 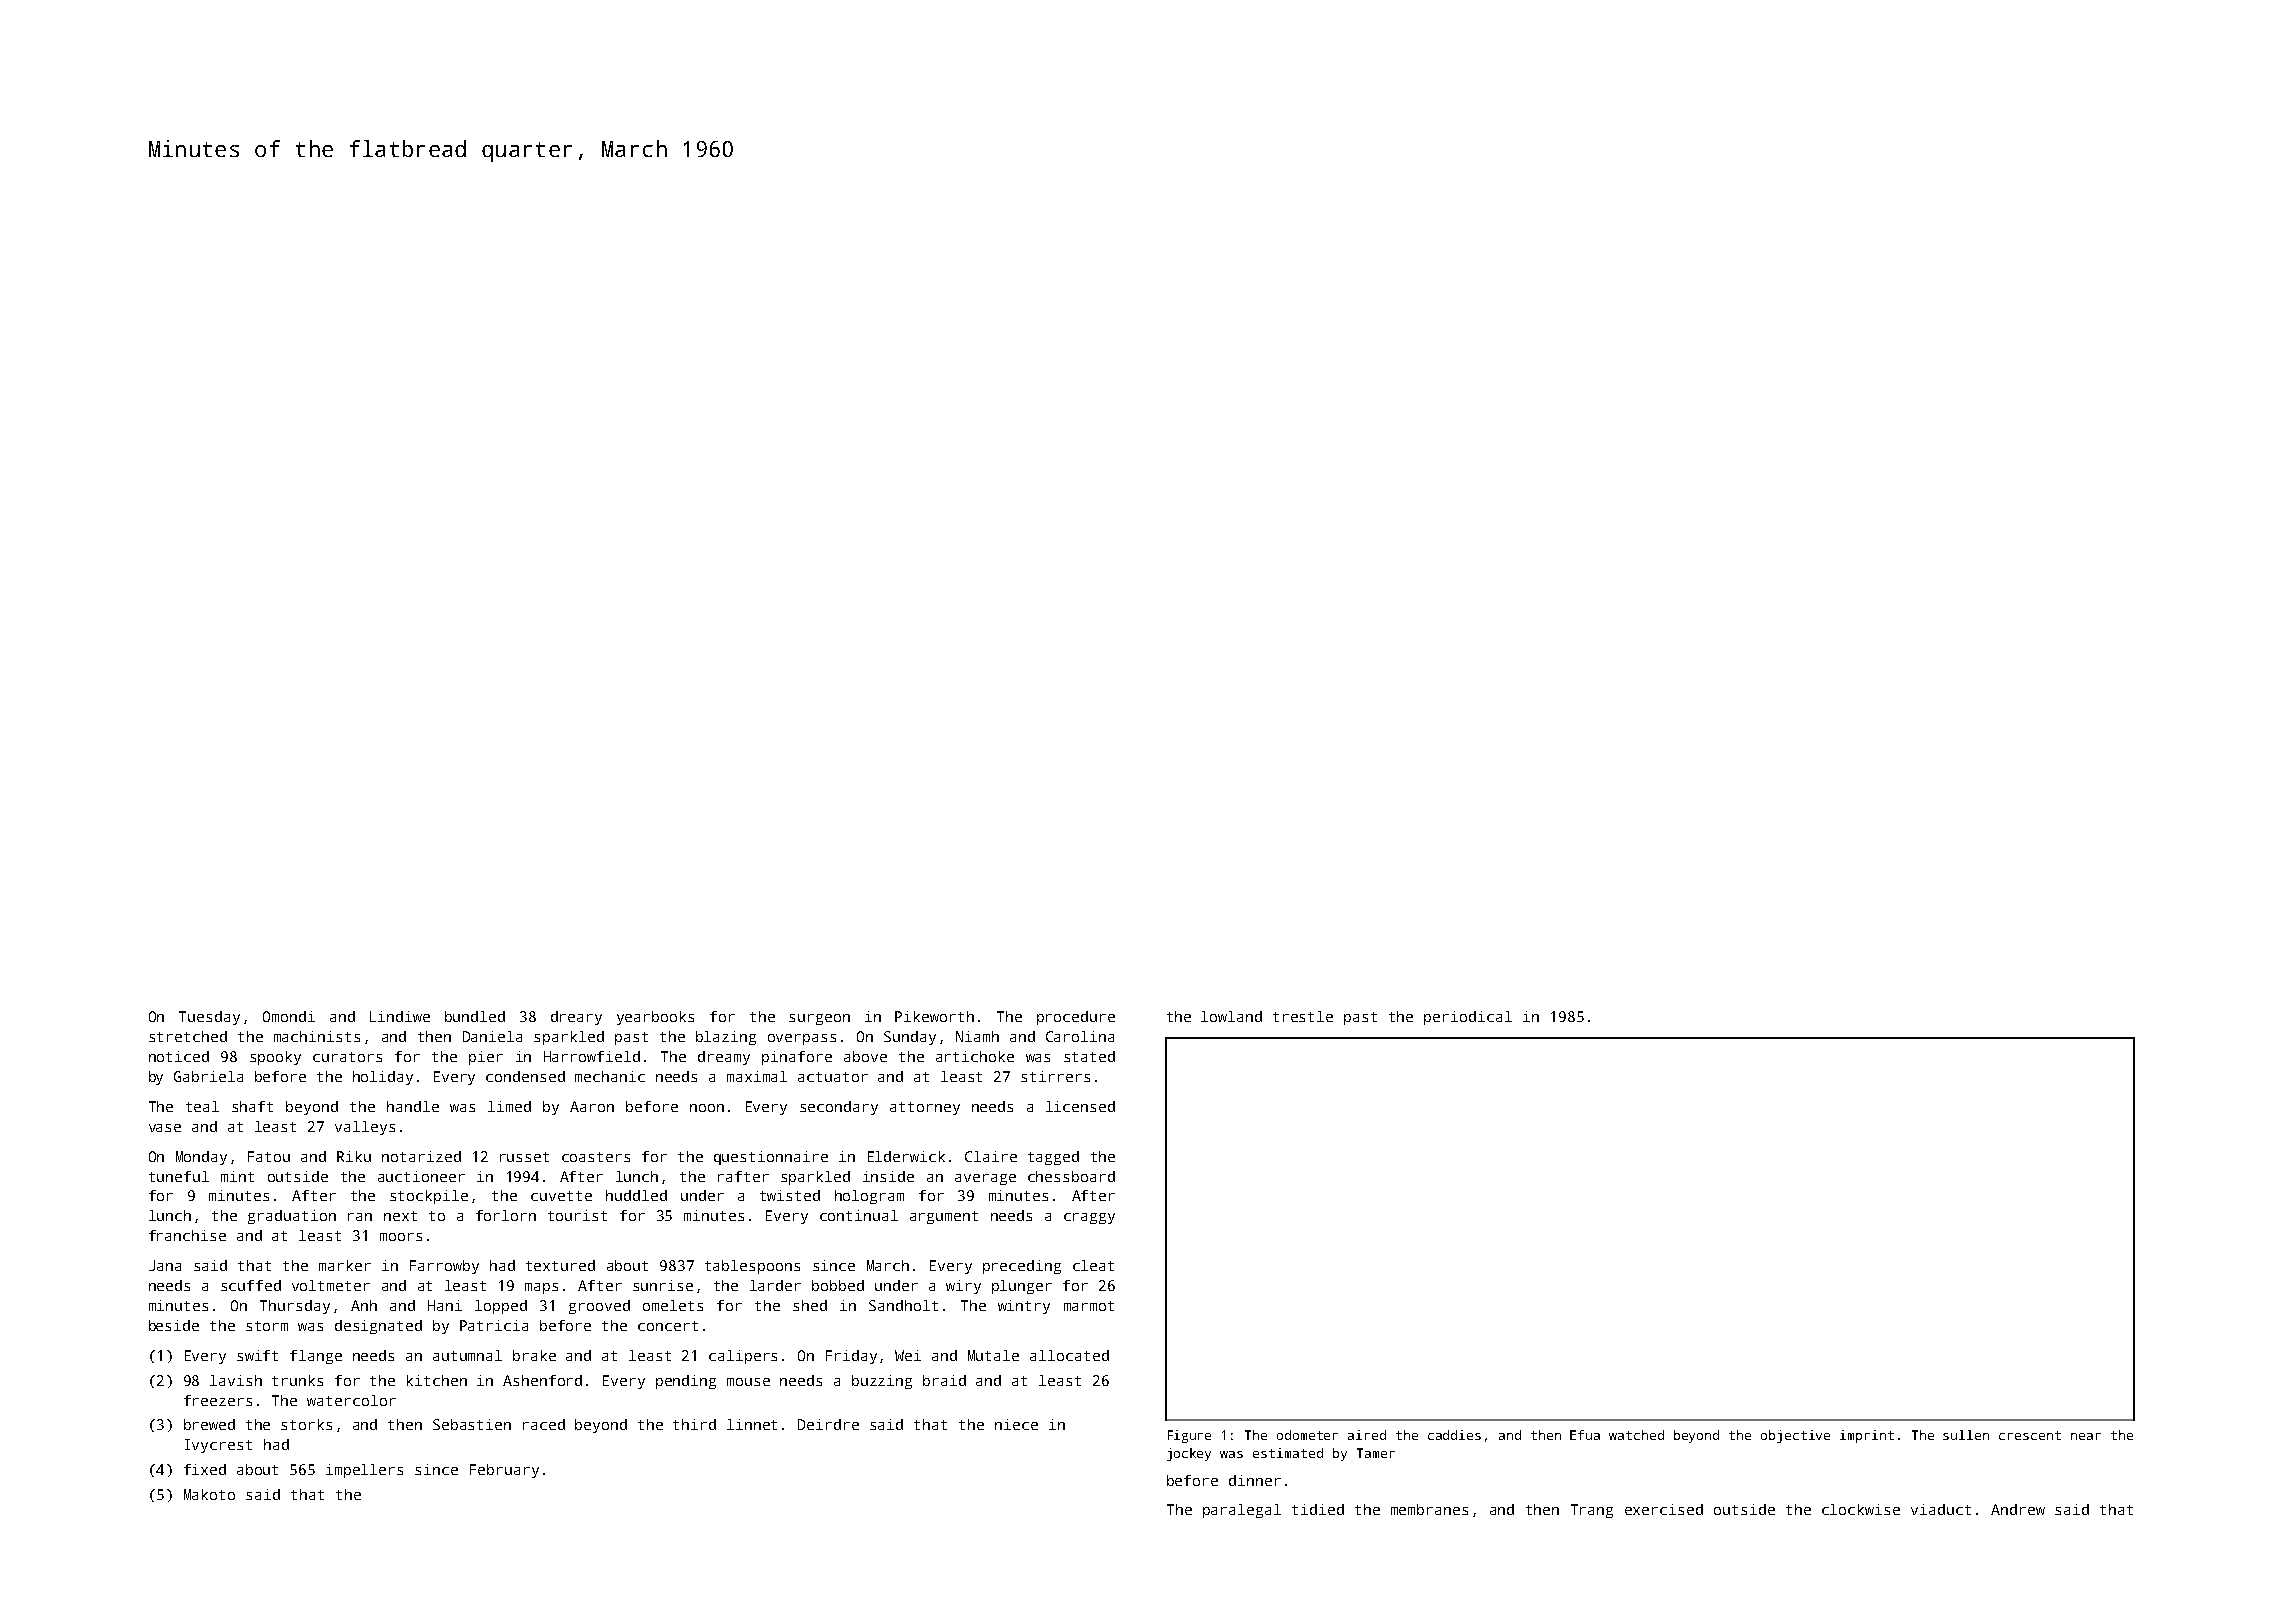 What do you see at coordinates (2018, 1509) in the screenshot?
I see `Andrew` at bounding box center [2018, 1509].
